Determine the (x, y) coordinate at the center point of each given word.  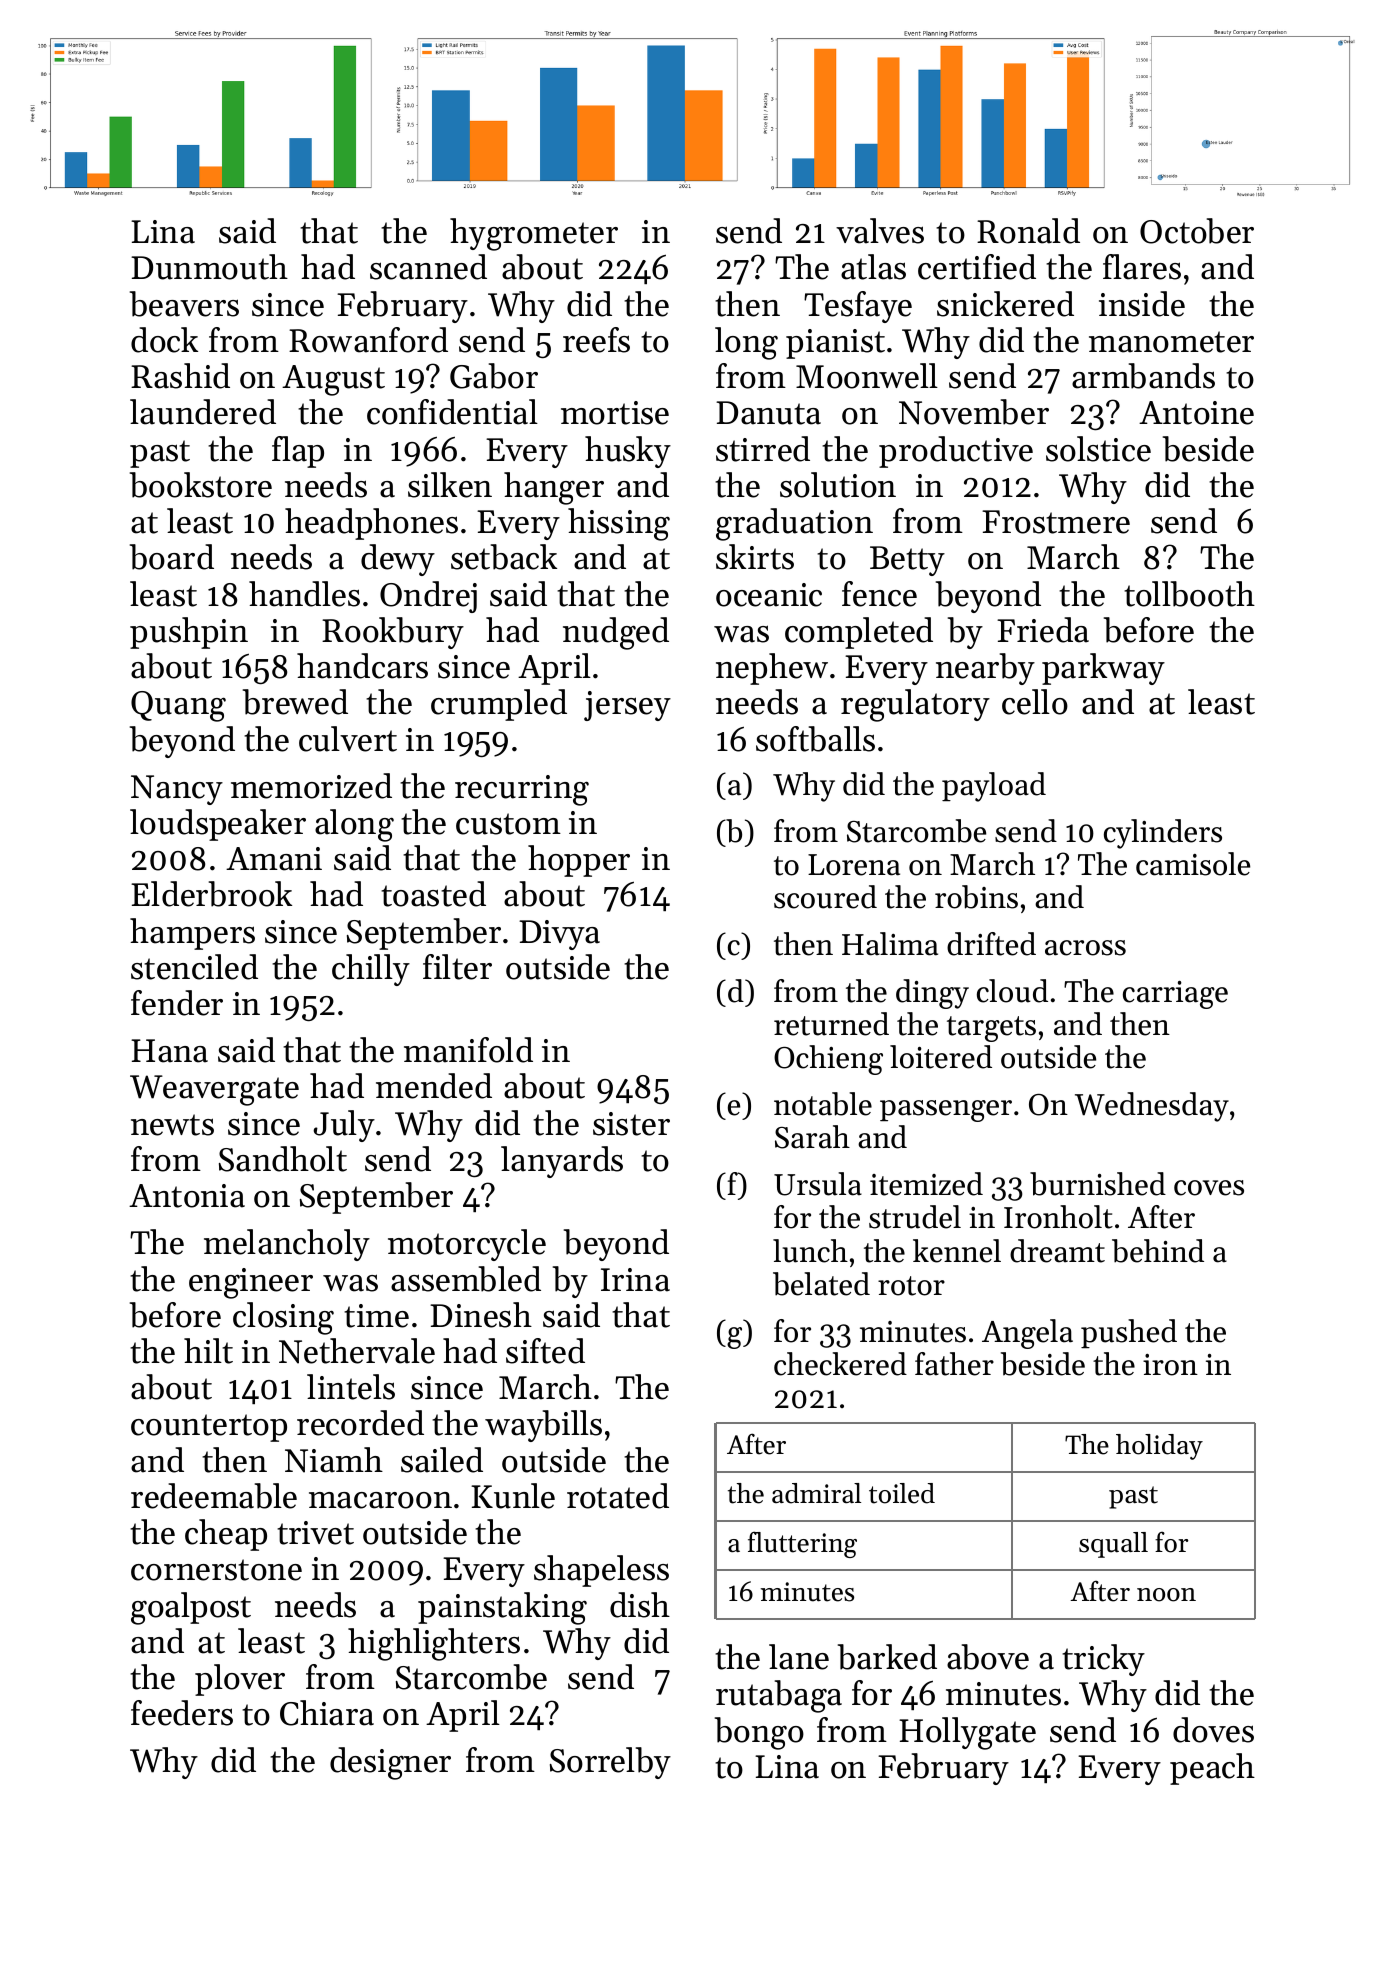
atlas (873, 267)
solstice (1098, 449)
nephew (772, 669)
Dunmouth (209, 267)
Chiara (327, 1713)
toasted (433, 894)
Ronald (1028, 231)
